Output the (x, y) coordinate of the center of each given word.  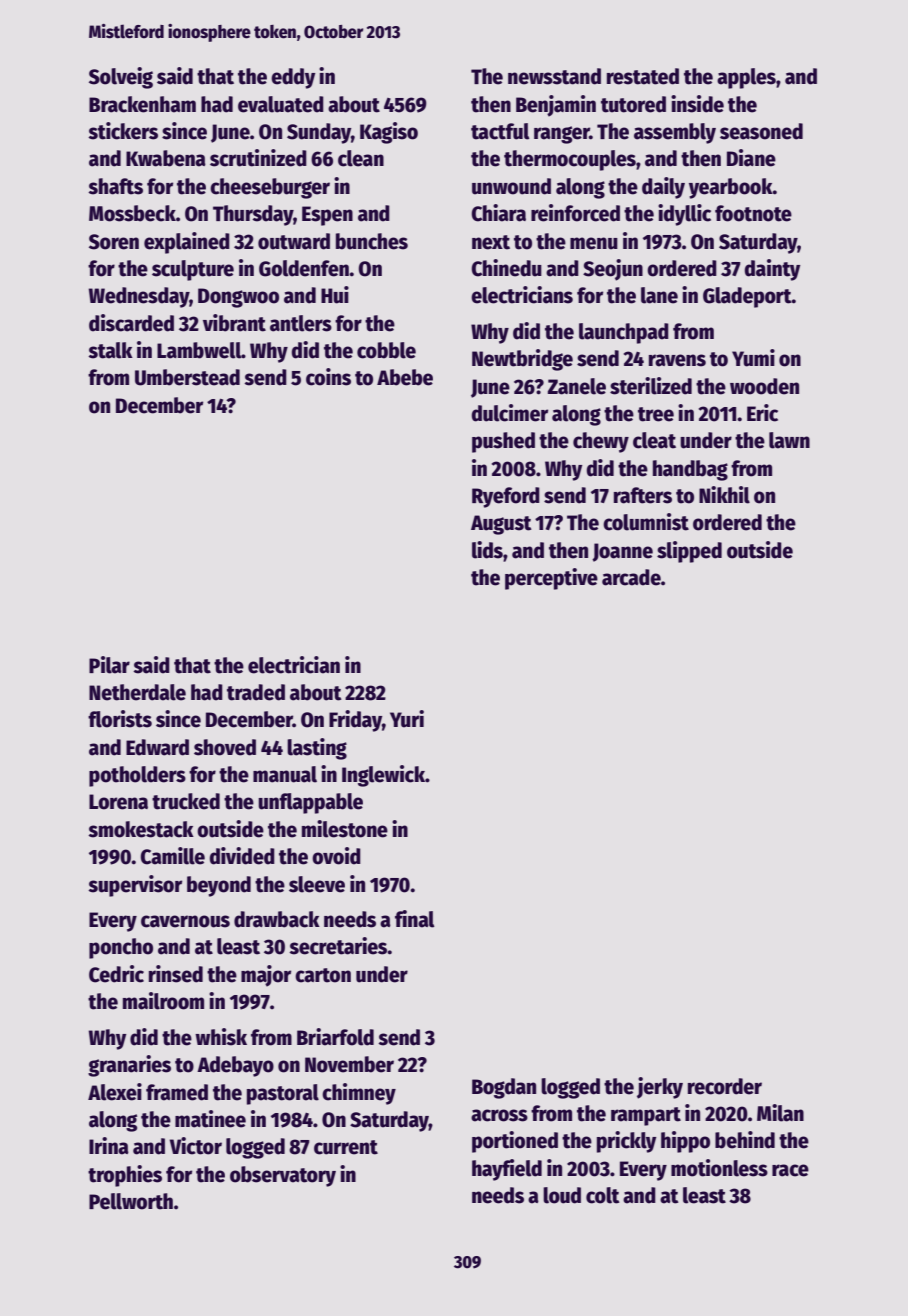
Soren (114, 242)
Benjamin (556, 106)
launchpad (624, 333)
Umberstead (187, 377)
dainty (772, 270)
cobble (386, 350)
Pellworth (131, 1201)
